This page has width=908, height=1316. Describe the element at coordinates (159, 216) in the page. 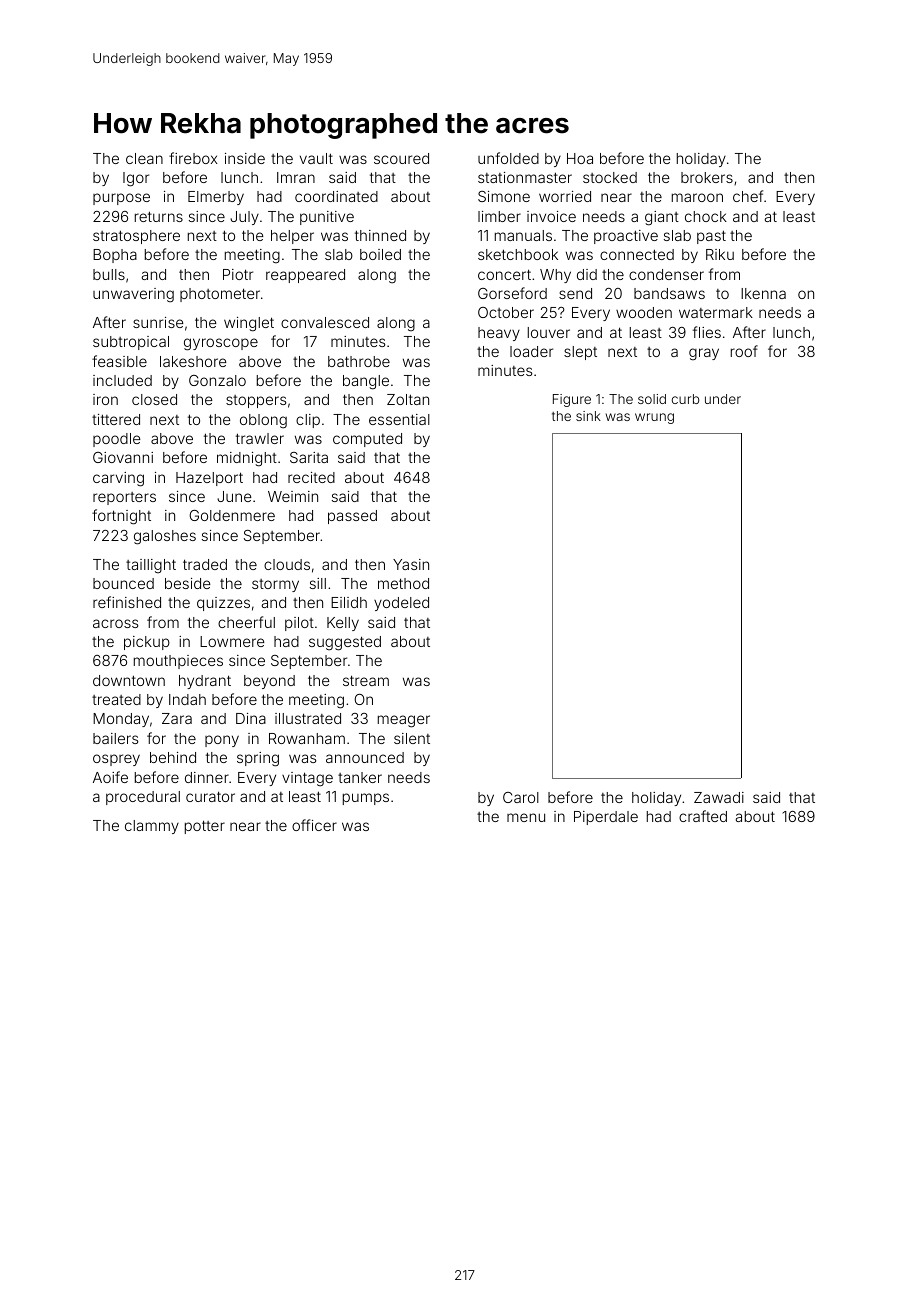

I see `returns` at that location.
